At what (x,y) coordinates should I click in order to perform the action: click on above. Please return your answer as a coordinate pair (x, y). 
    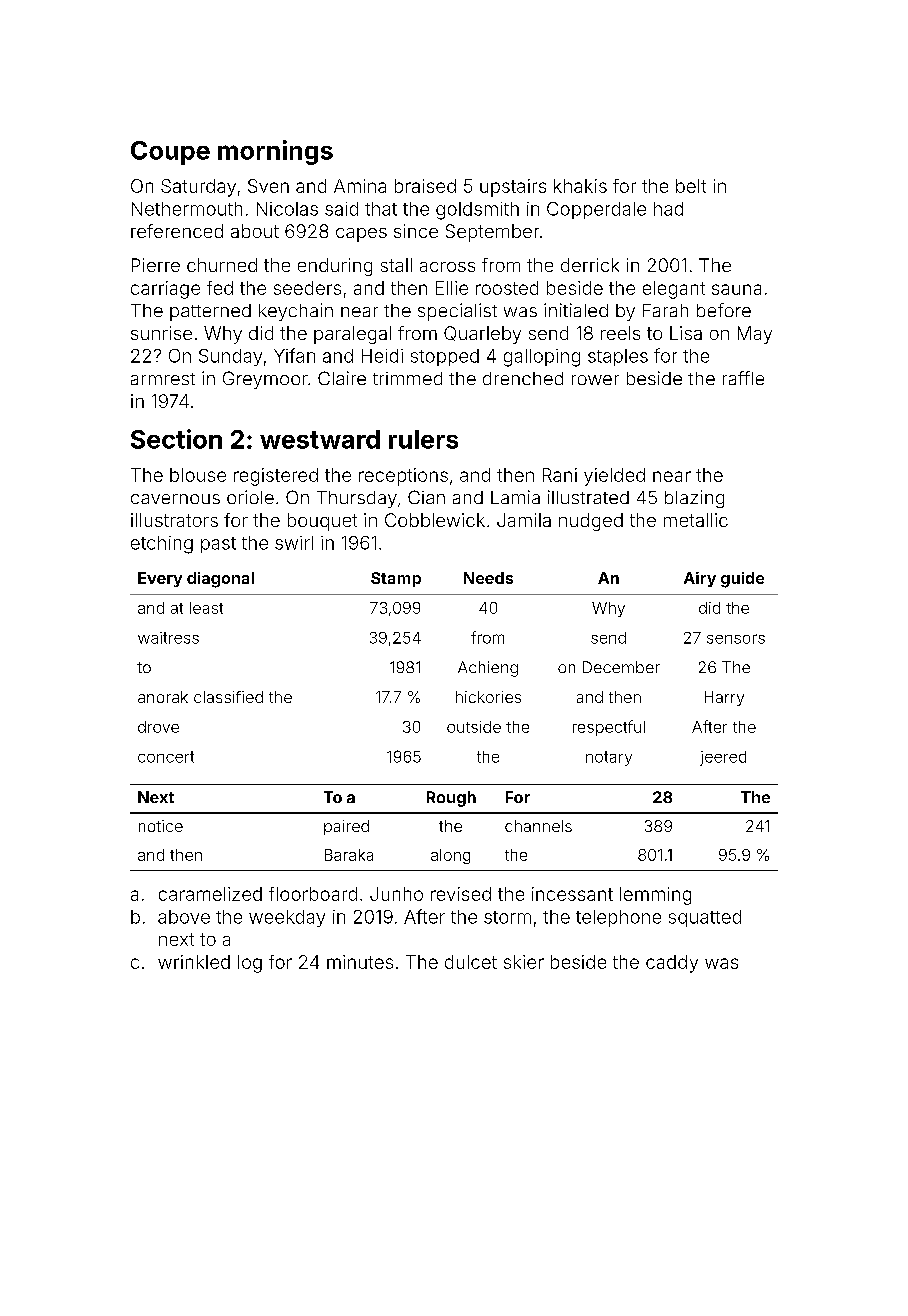
    Looking at the image, I should click on (184, 917).
